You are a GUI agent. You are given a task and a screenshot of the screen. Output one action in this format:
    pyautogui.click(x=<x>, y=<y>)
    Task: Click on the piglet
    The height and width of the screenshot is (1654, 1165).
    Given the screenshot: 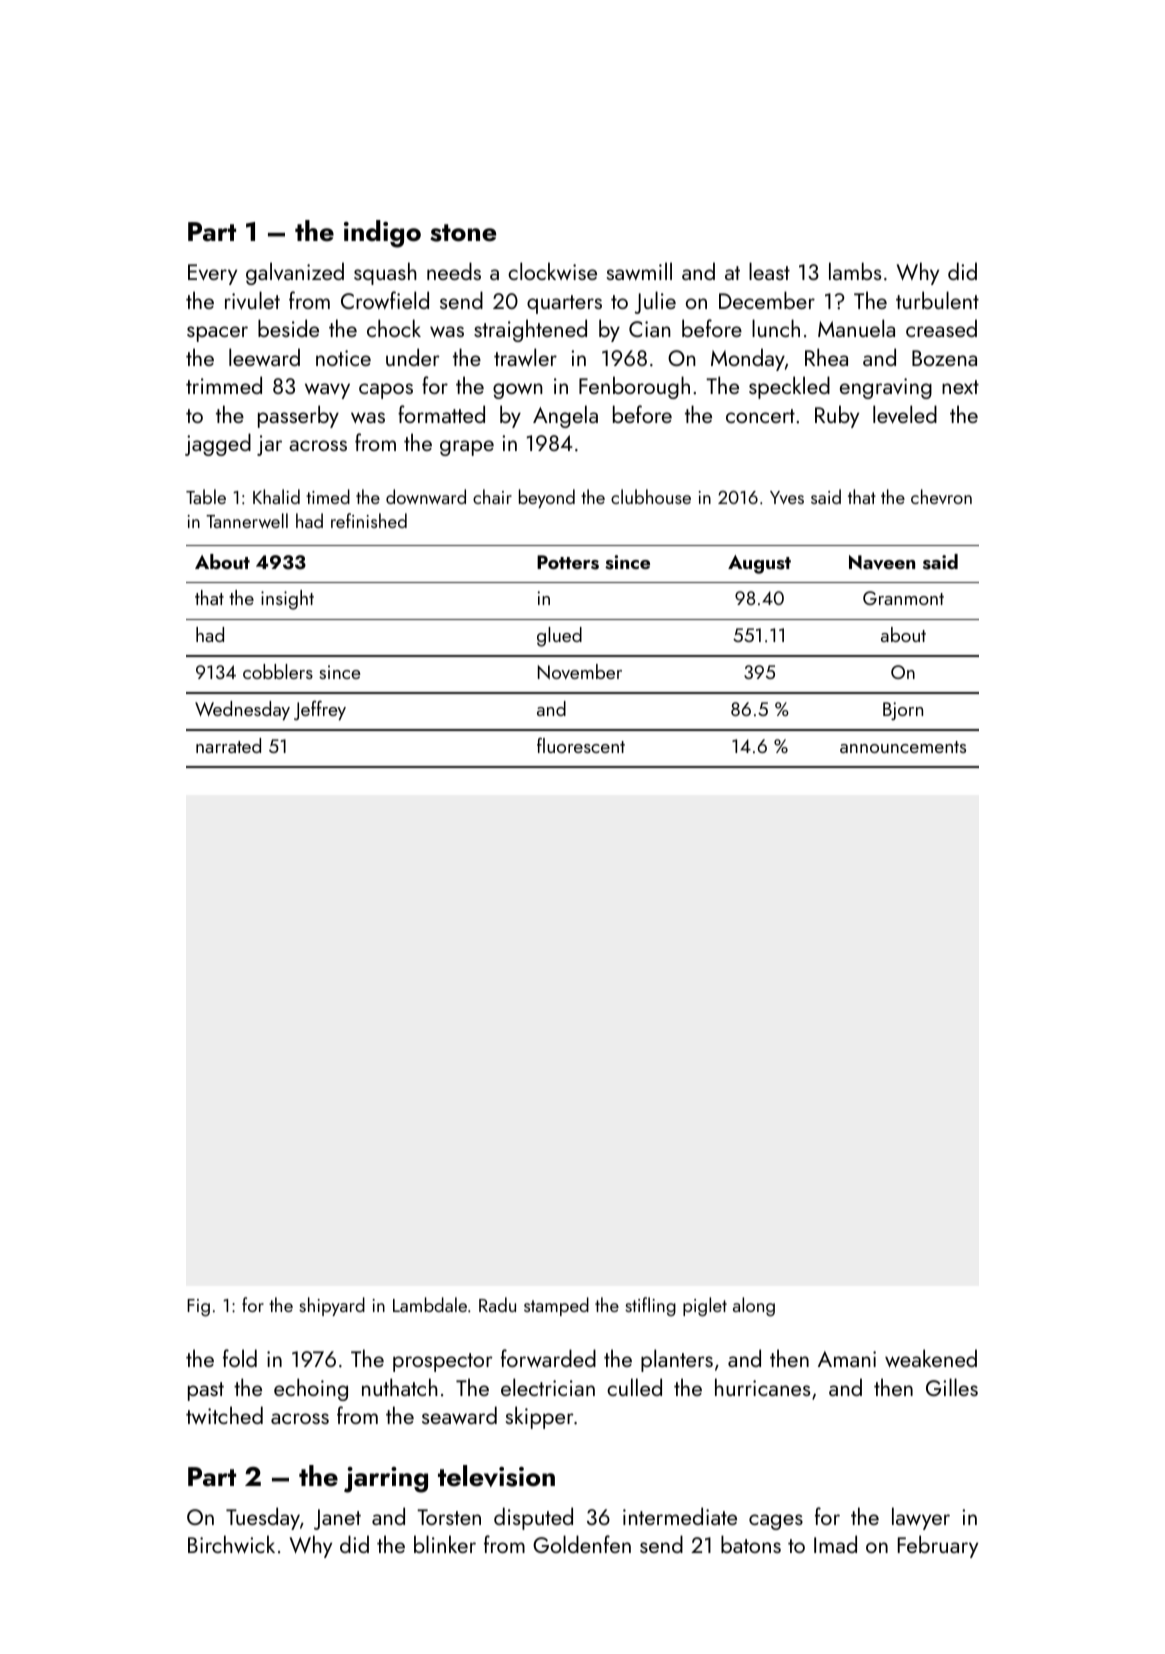 What is the action you would take?
    pyautogui.click(x=705, y=1307)
